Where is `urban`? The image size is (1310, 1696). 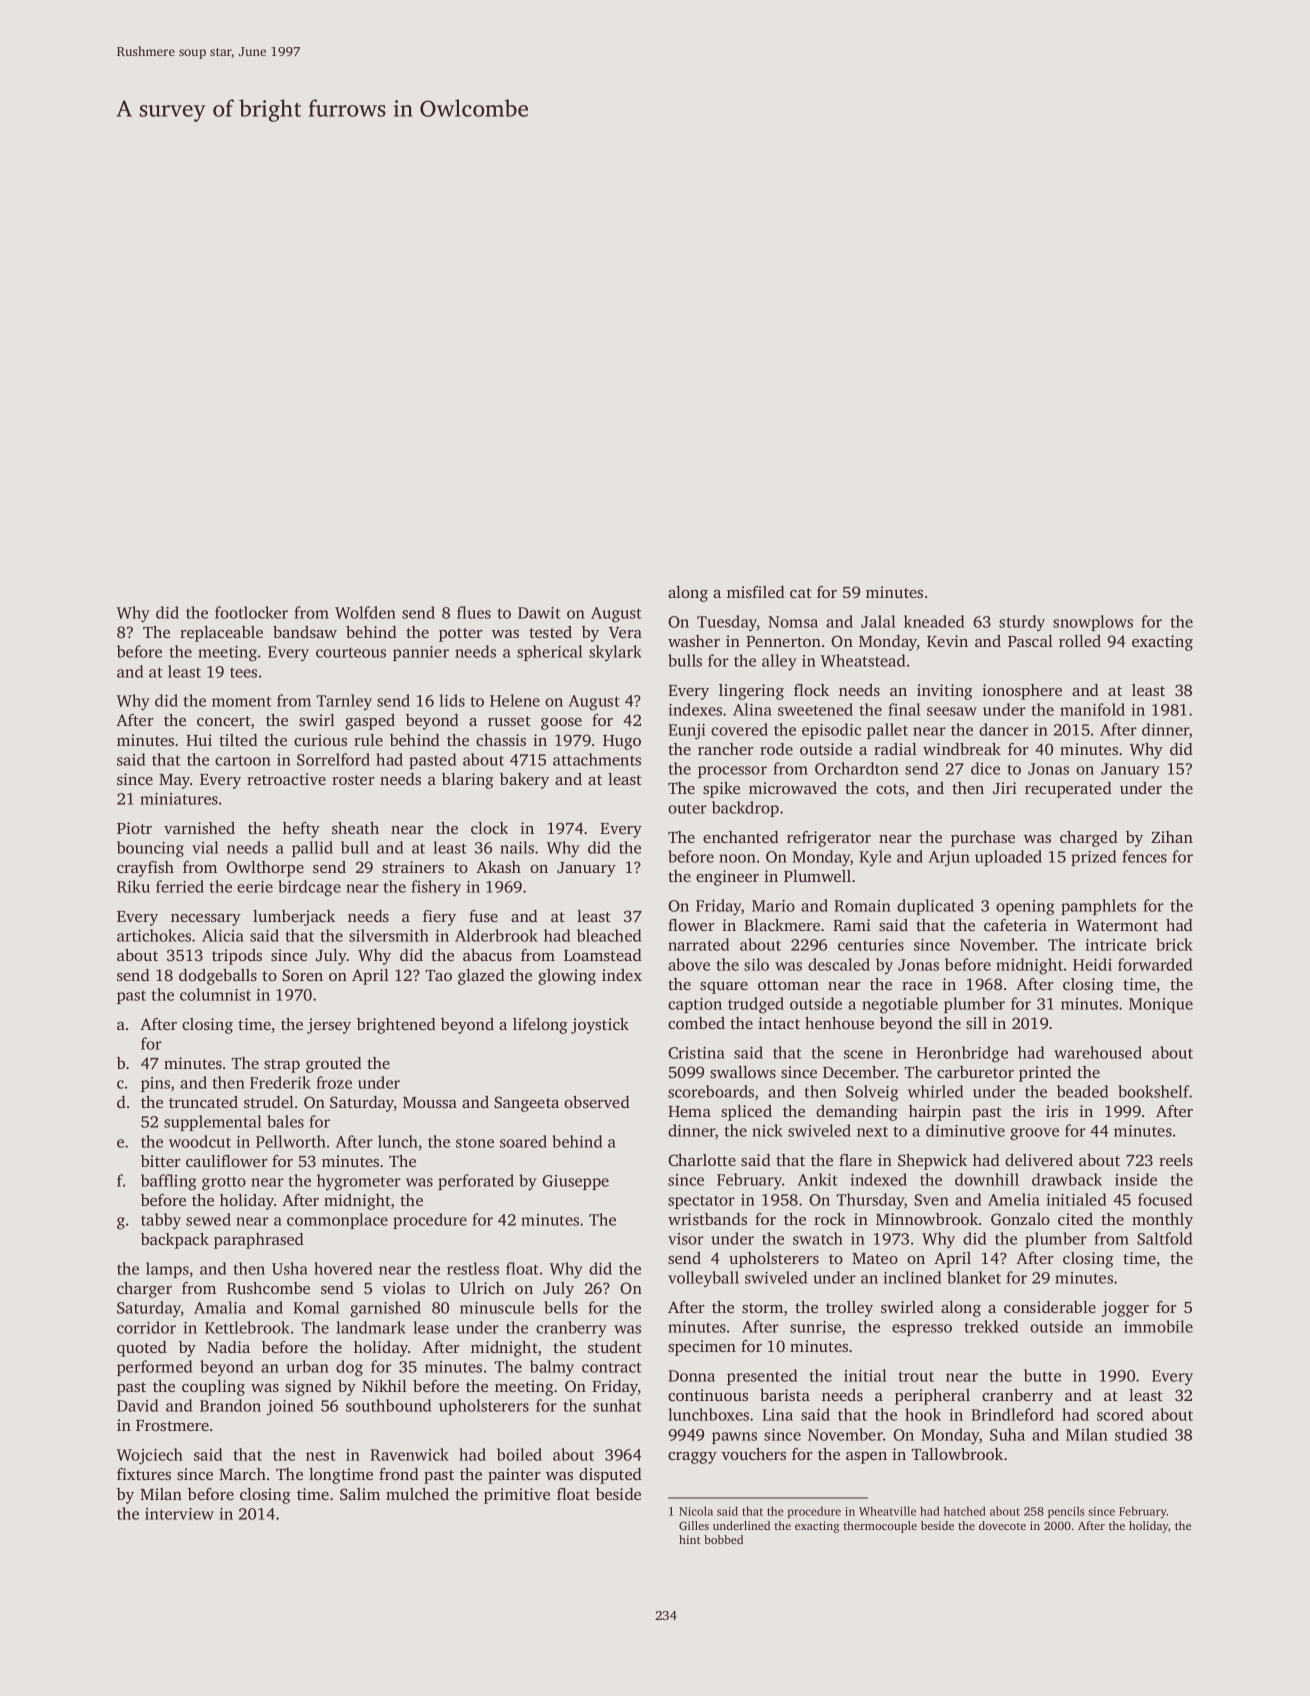
urban is located at coordinates (307, 1366).
